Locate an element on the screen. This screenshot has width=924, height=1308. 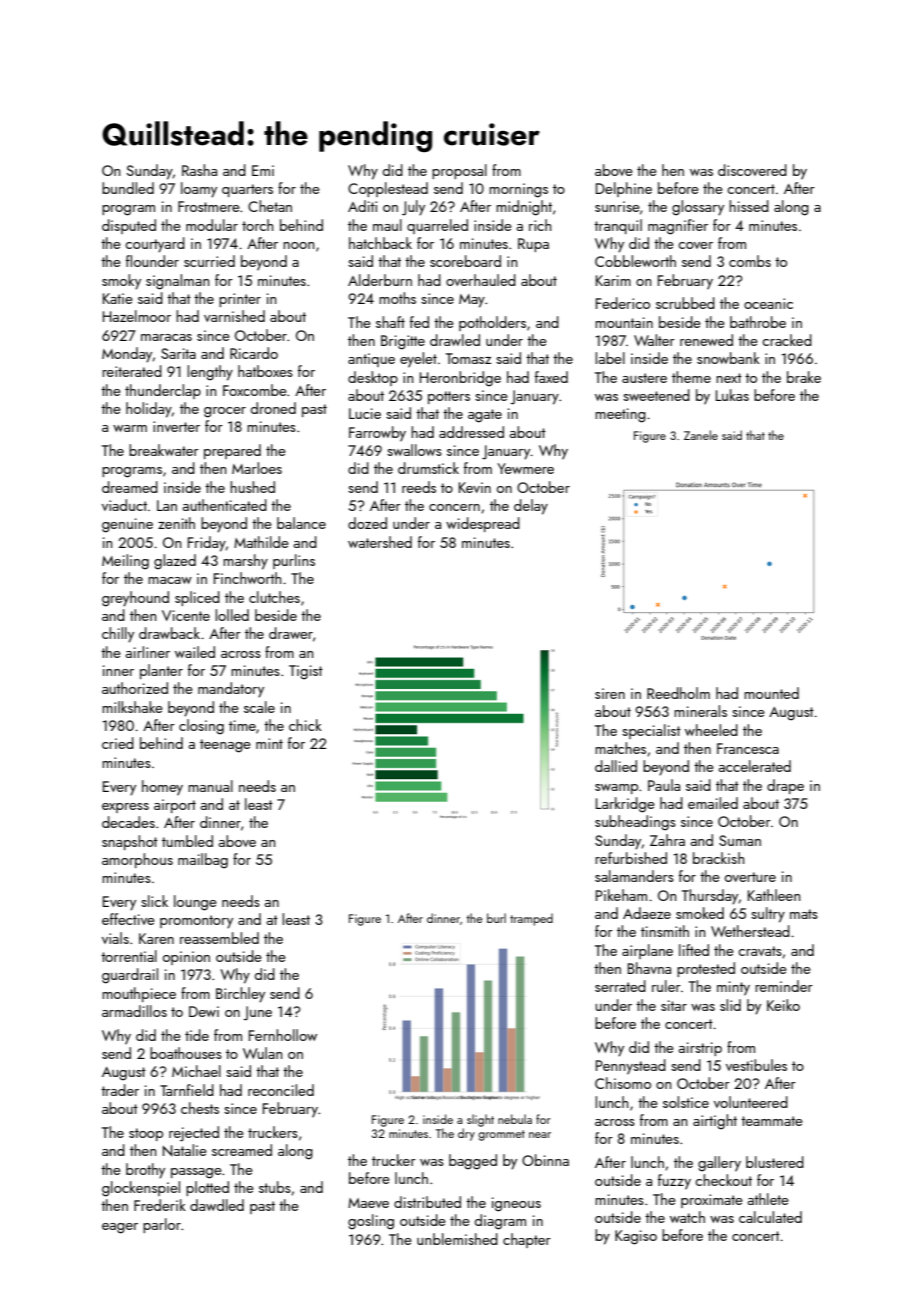
agate is located at coordinates (485, 416).
